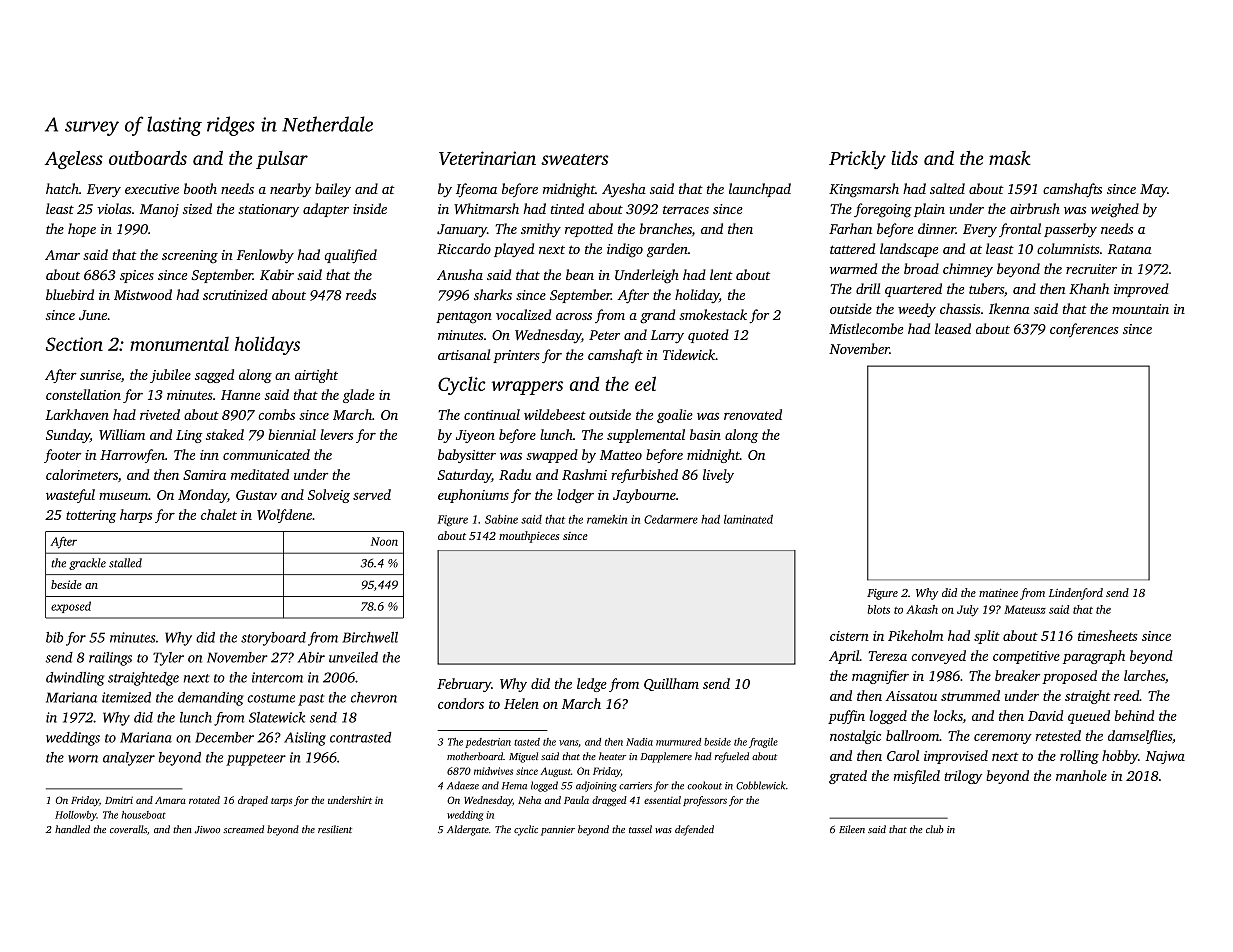 The image size is (1233, 952). What do you see at coordinates (878, 609) in the screenshot?
I see `blots` at bounding box center [878, 609].
